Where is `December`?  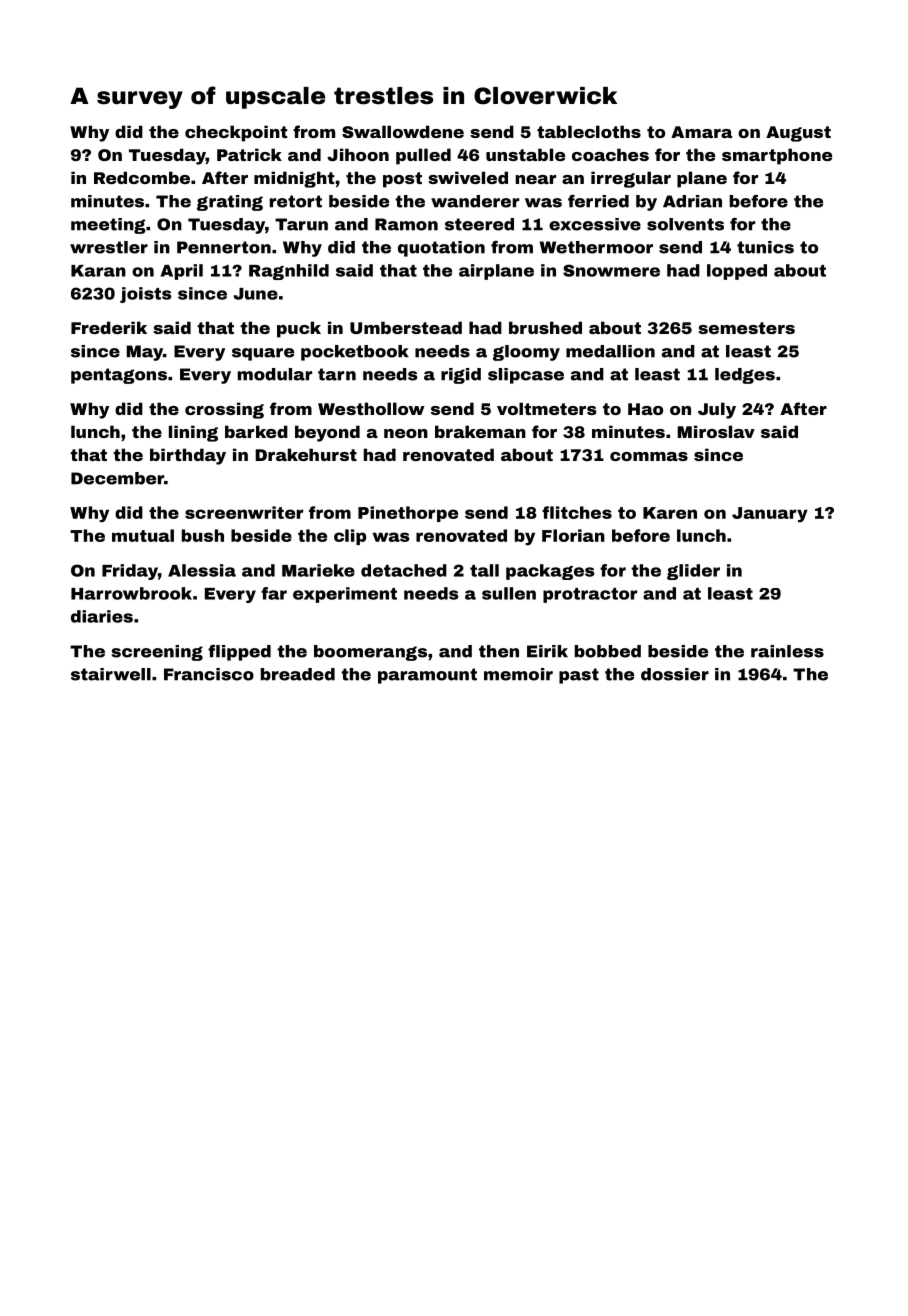 December is located at coordinates (117, 478).
